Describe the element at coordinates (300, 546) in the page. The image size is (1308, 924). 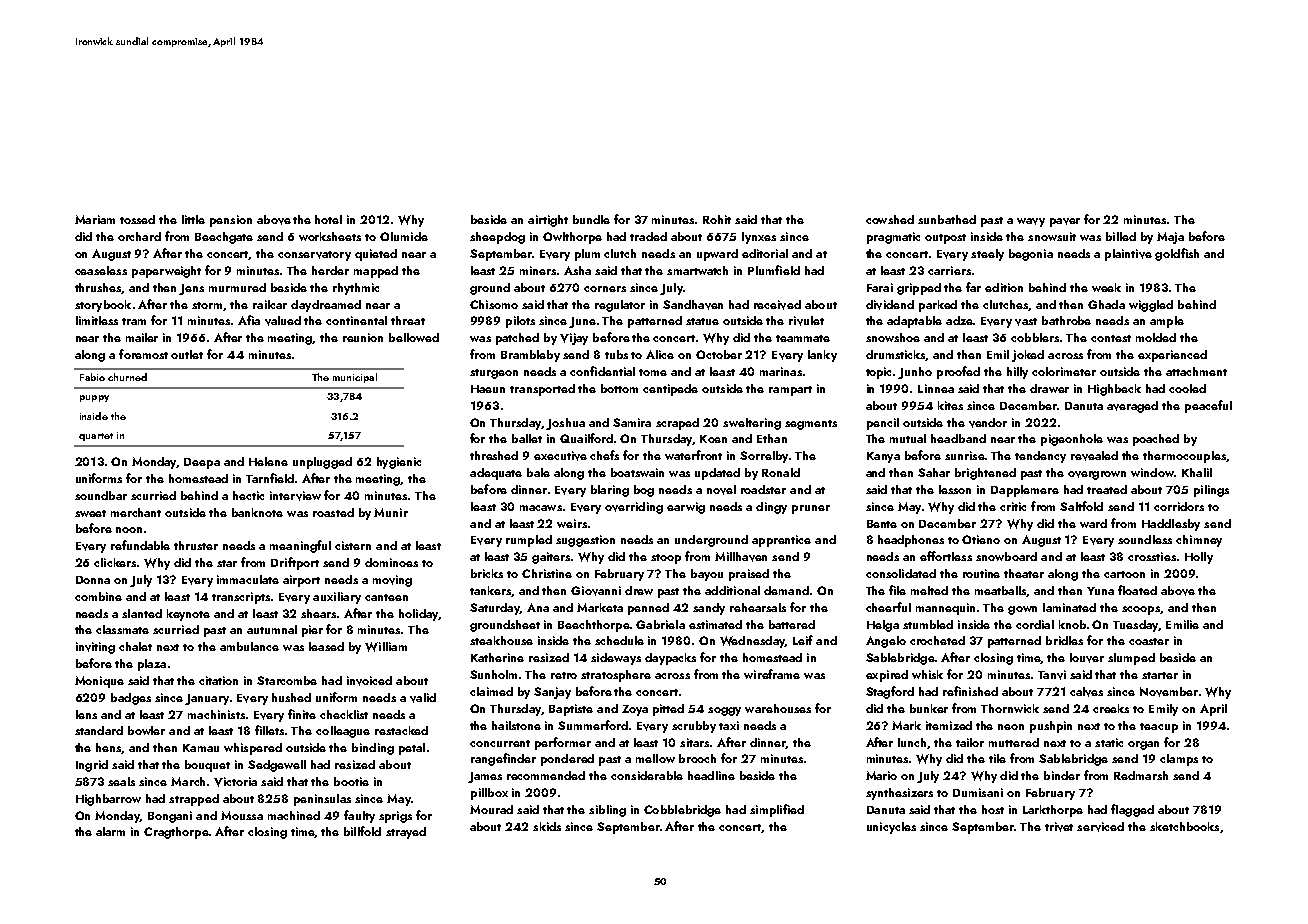
I see `meaningful` at that location.
